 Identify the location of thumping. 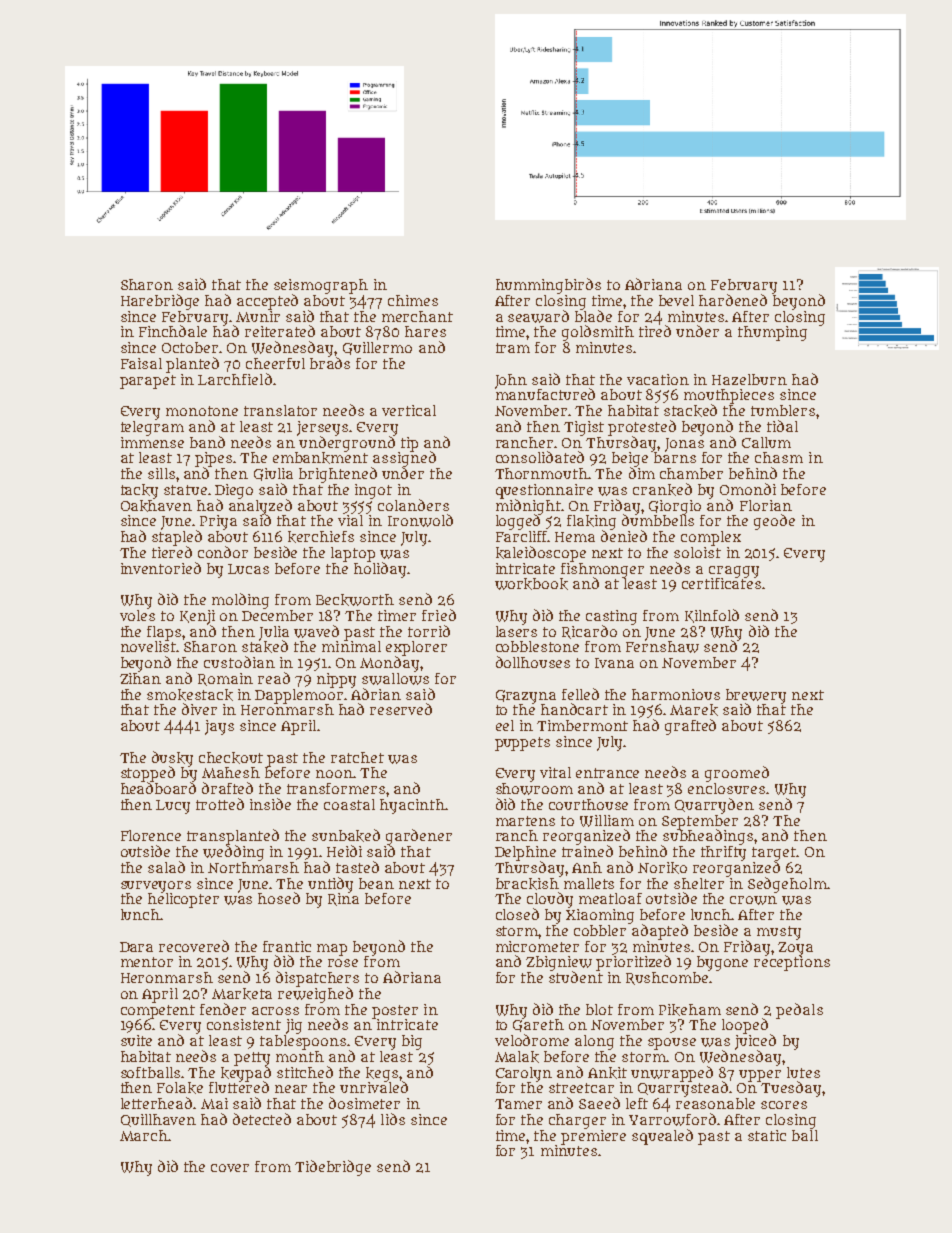
(772, 333).
